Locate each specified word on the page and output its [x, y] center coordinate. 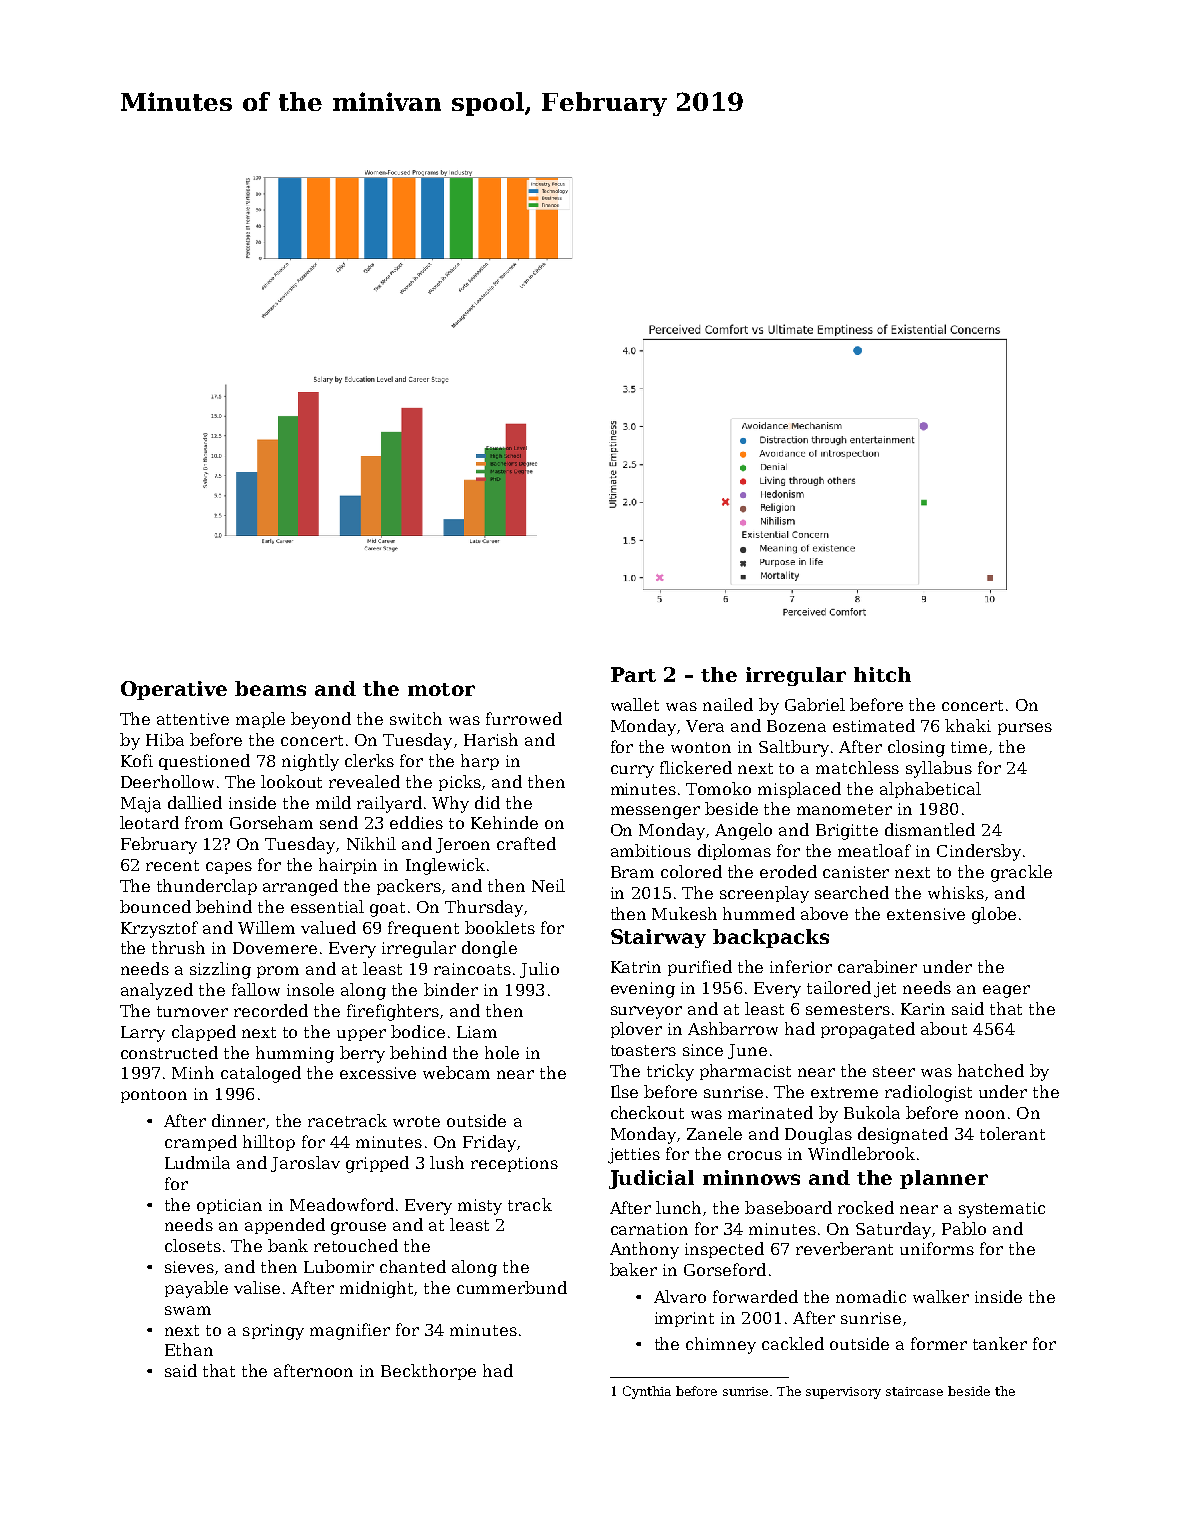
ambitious [651, 850]
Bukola [872, 1112]
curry [632, 771]
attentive [193, 719]
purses [1025, 729]
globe [994, 915]
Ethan [189, 1349]
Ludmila [197, 1162]
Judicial [651, 1179]
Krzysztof [159, 929]
